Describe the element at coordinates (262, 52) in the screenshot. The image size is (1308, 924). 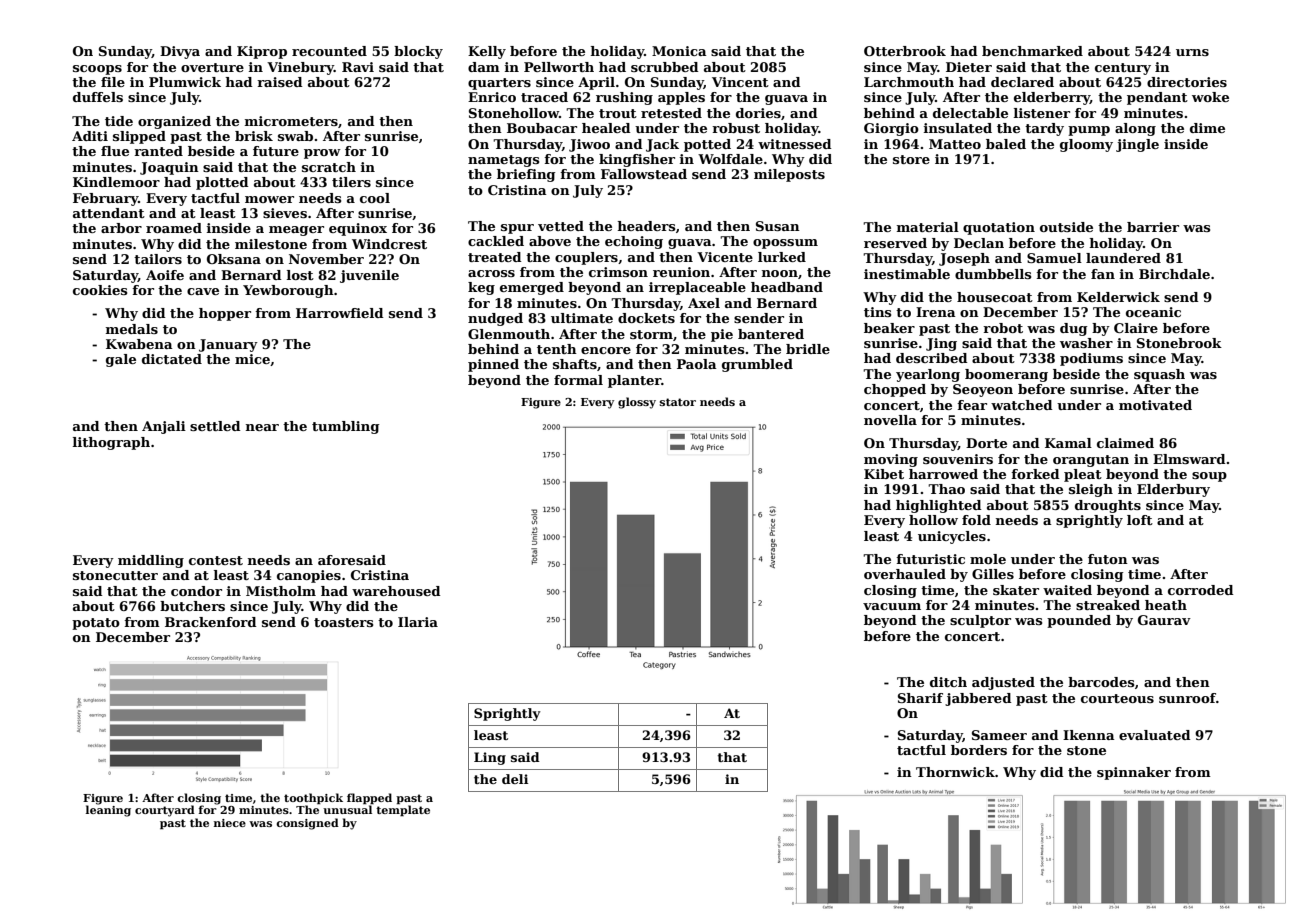
I see `Kiprop` at that location.
